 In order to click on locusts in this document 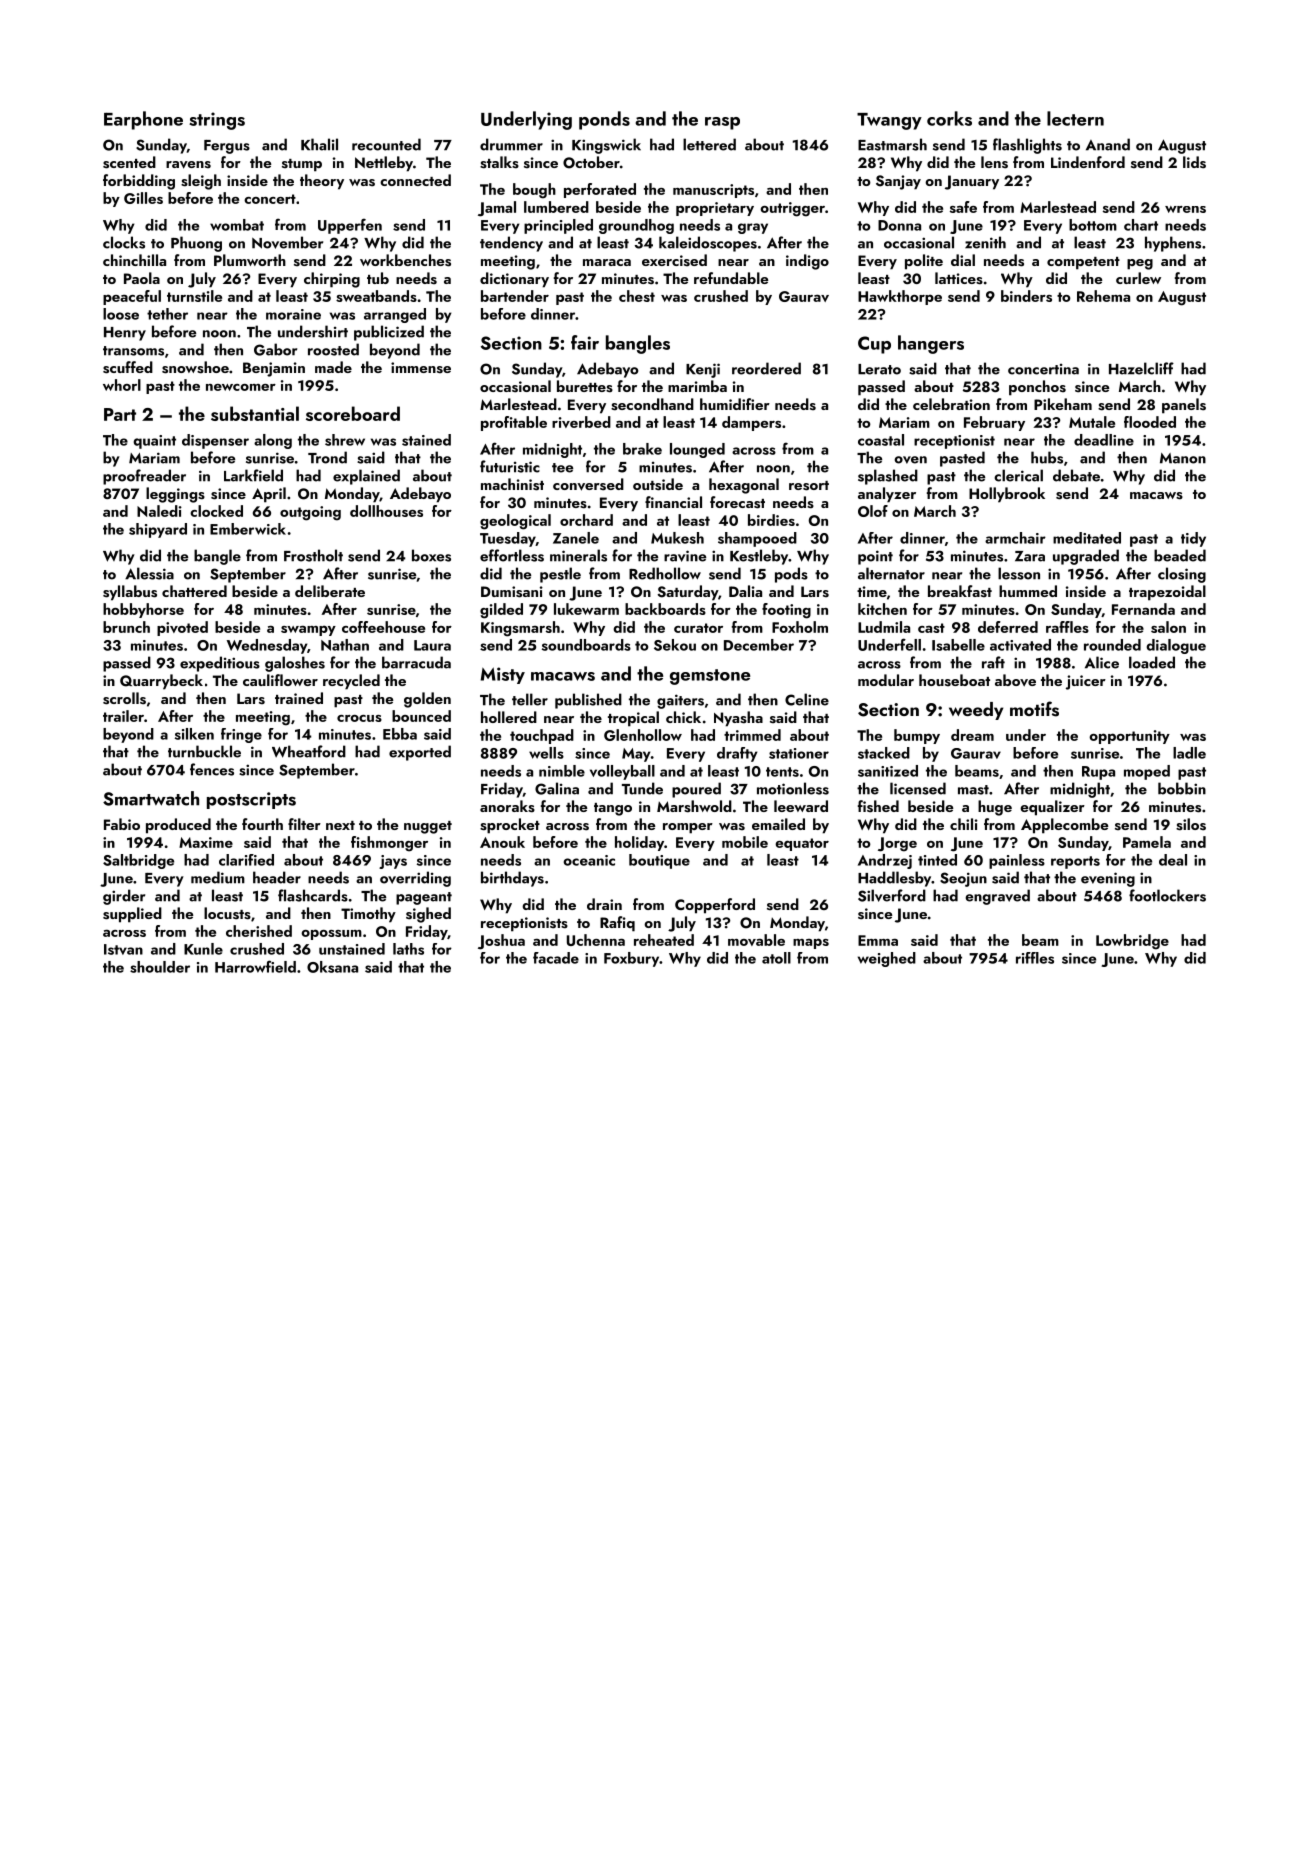, I will do `click(227, 913)`.
